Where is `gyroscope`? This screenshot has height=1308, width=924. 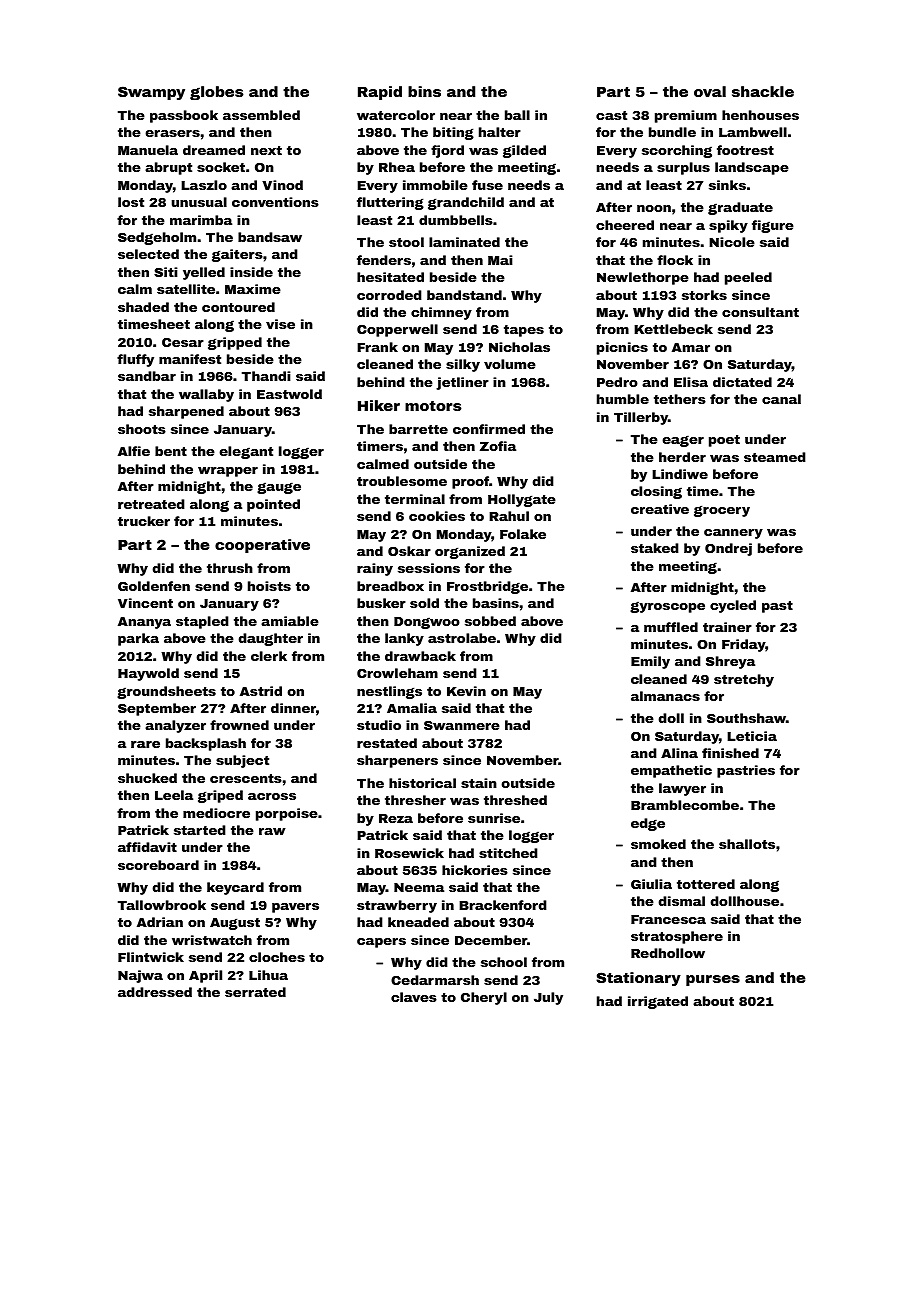 gyroscope is located at coordinates (667, 607).
